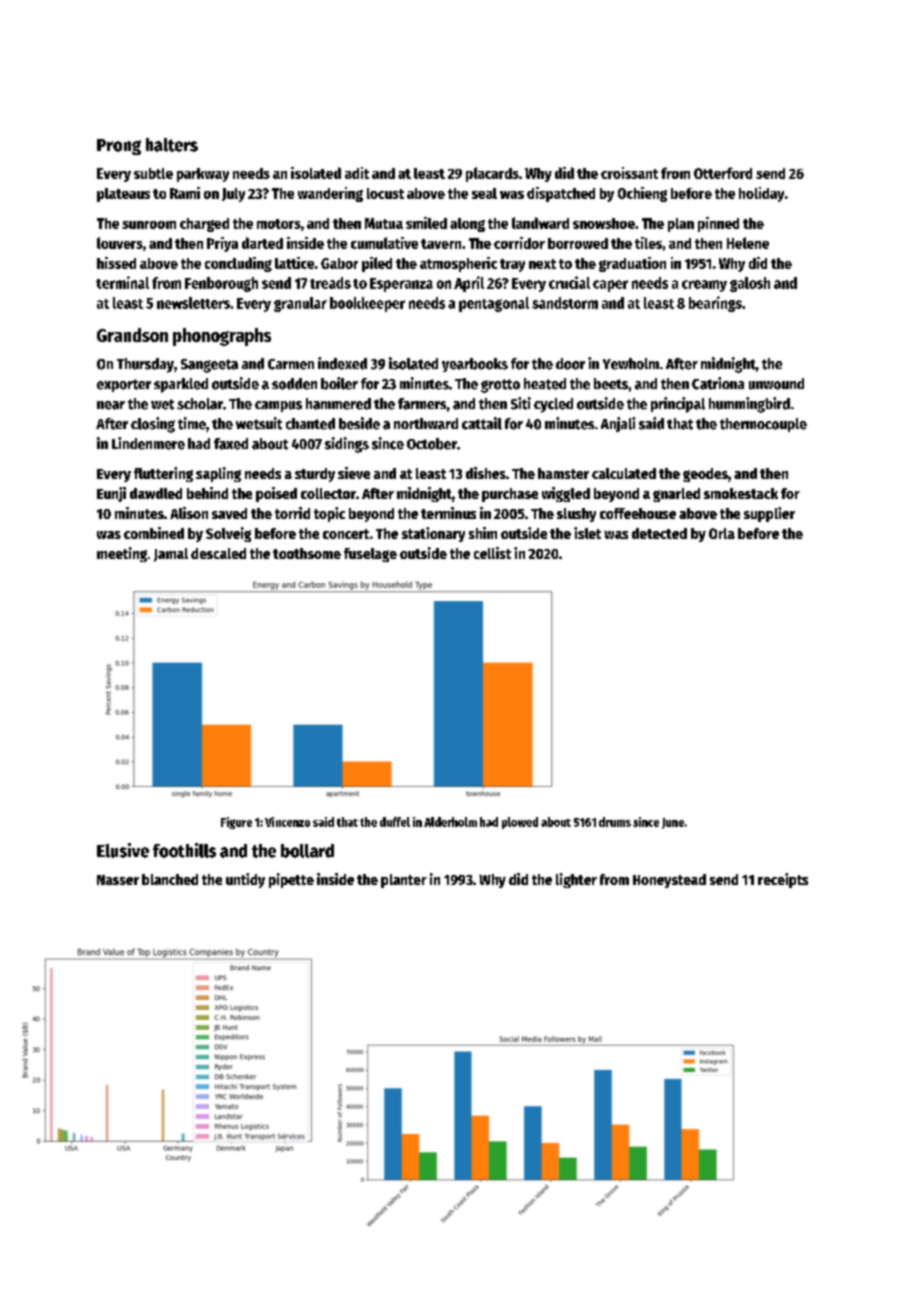 Image resolution: width=908 pixels, height=1316 pixels. What do you see at coordinates (132, 335) in the screenshot?
I see `Grandson` at bounding box center [132, 335].
